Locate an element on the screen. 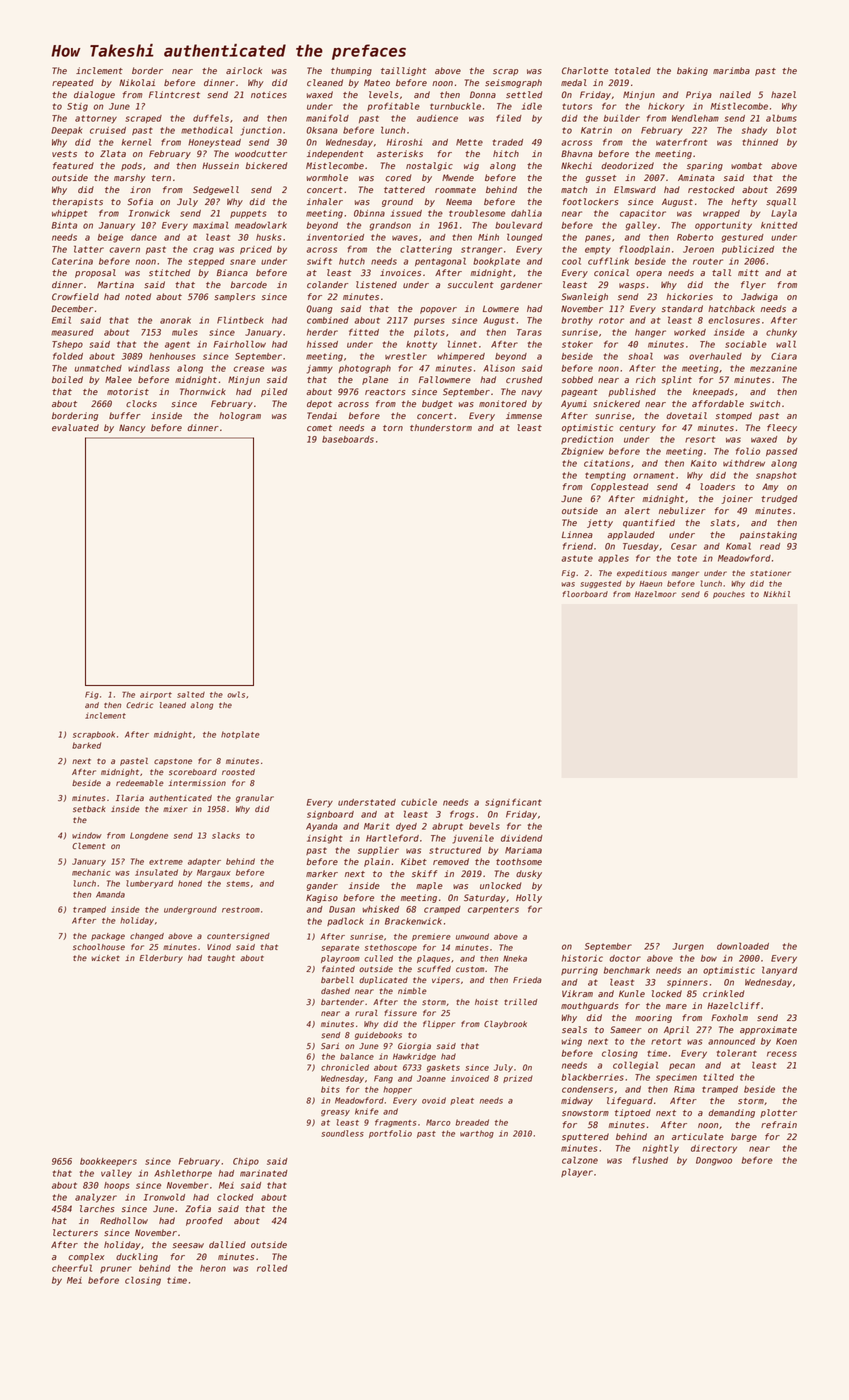 The height and width of the screenshot is (1400, 849). Nikhil is located at coordinates (776, 594).
